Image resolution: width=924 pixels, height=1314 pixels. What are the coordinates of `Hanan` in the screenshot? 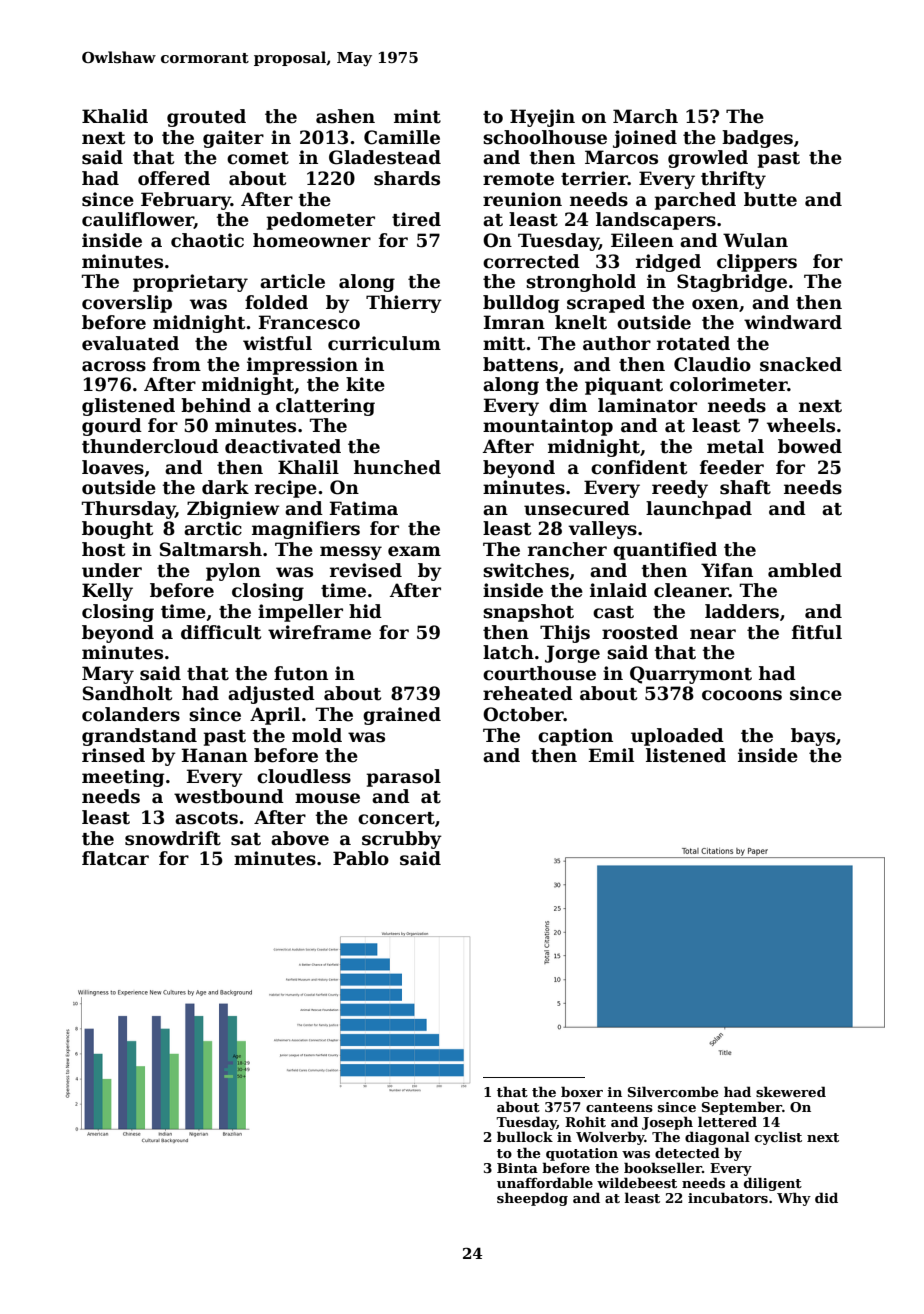 It's located at (214, 755).
